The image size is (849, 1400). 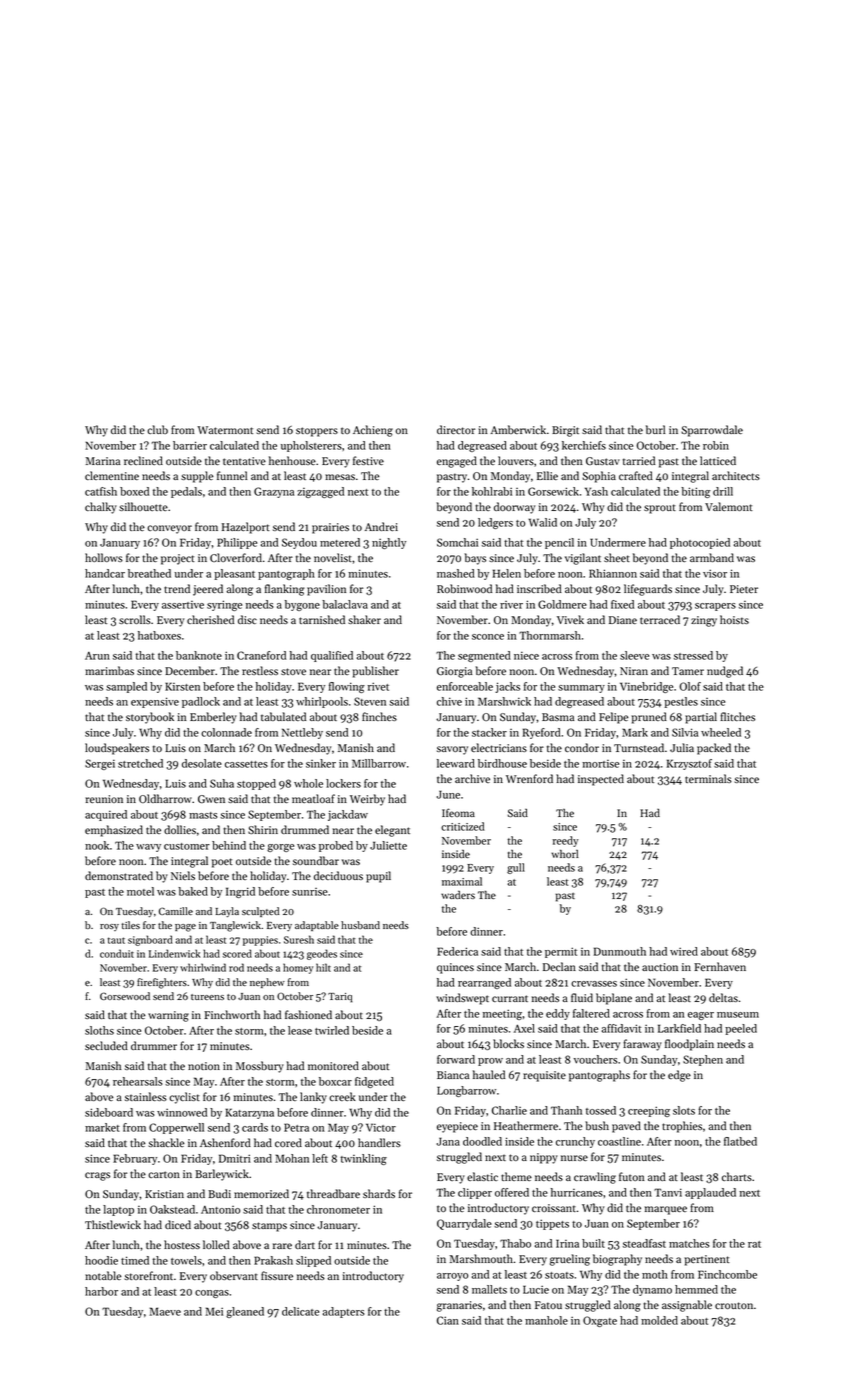 I want to click on fidgeted, so click(x=374, y=1082).
